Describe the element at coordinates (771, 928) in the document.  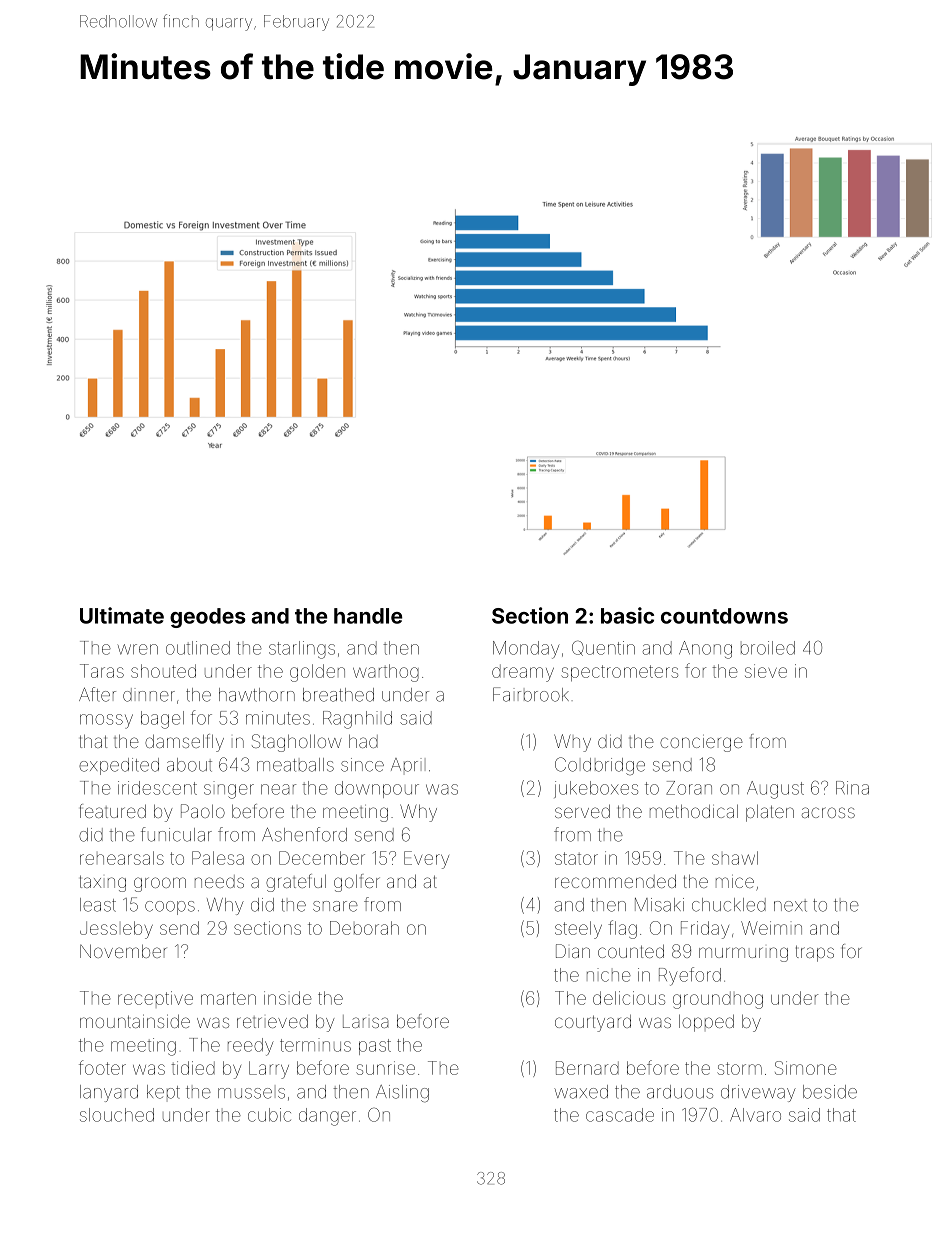
I see `Weimin` at that location.
